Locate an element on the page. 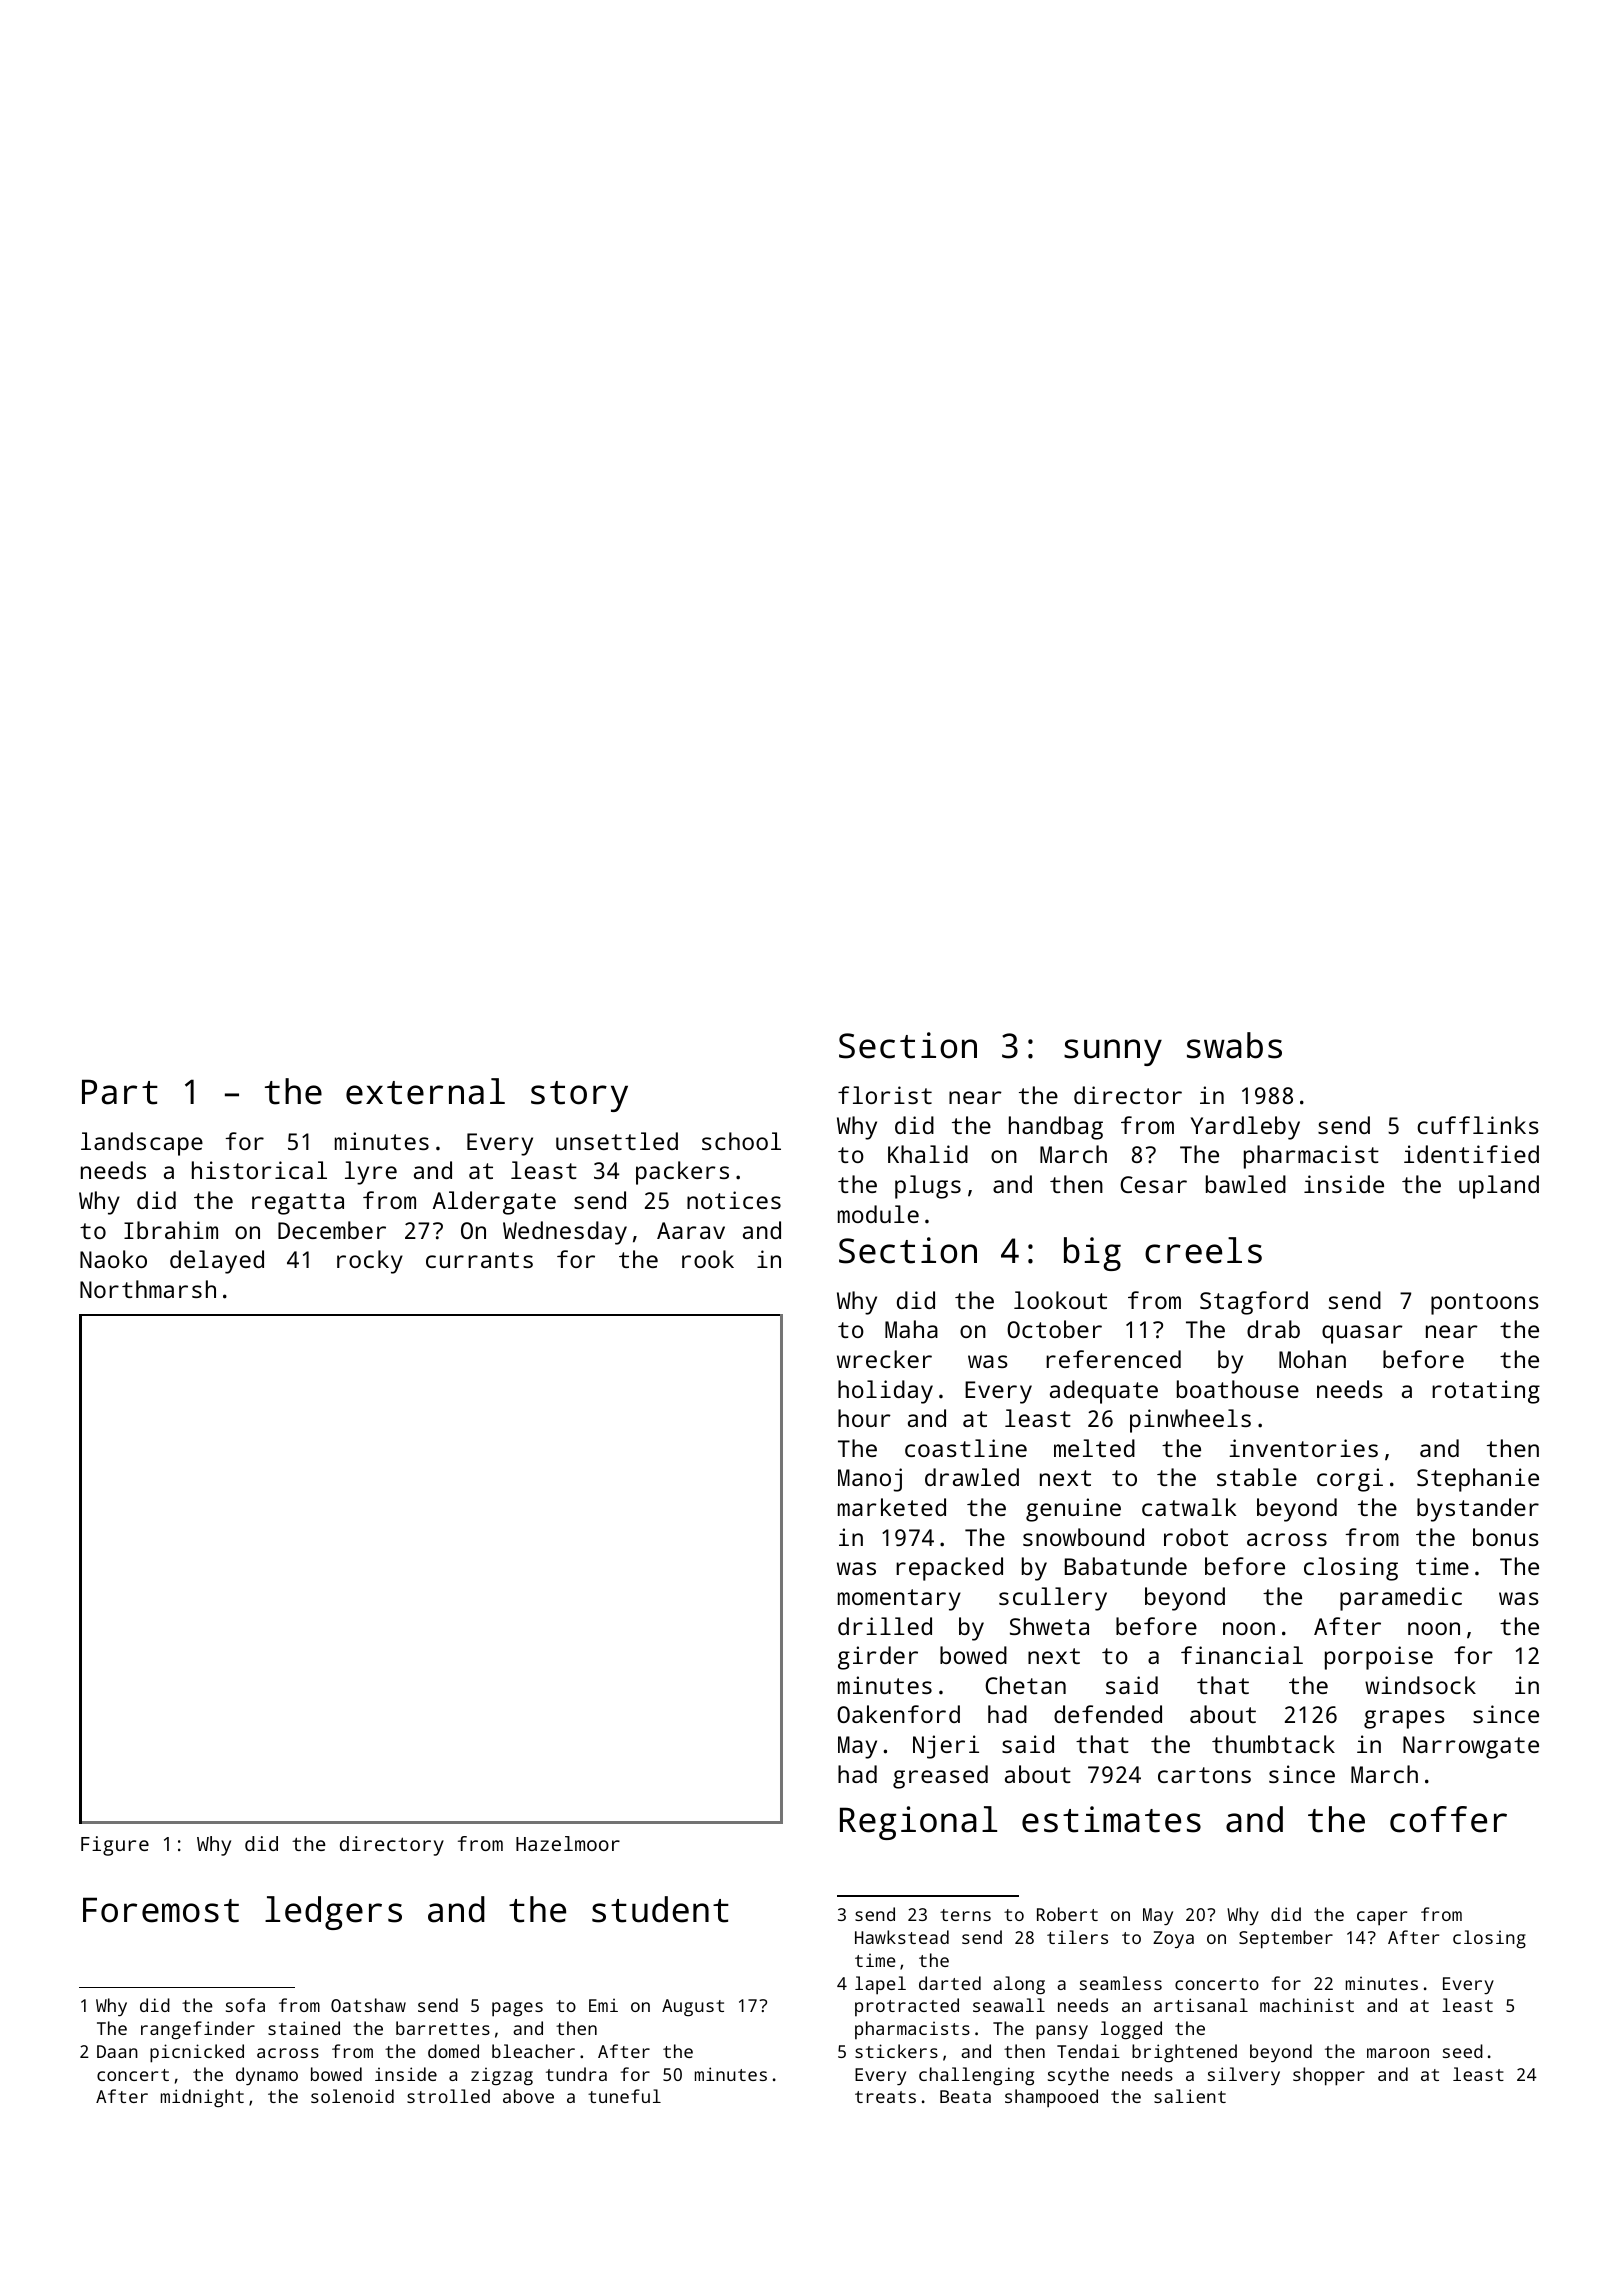 The width and height of the image is (1620, 2292). Babatunde is located at coordinates (1126, 1566).
